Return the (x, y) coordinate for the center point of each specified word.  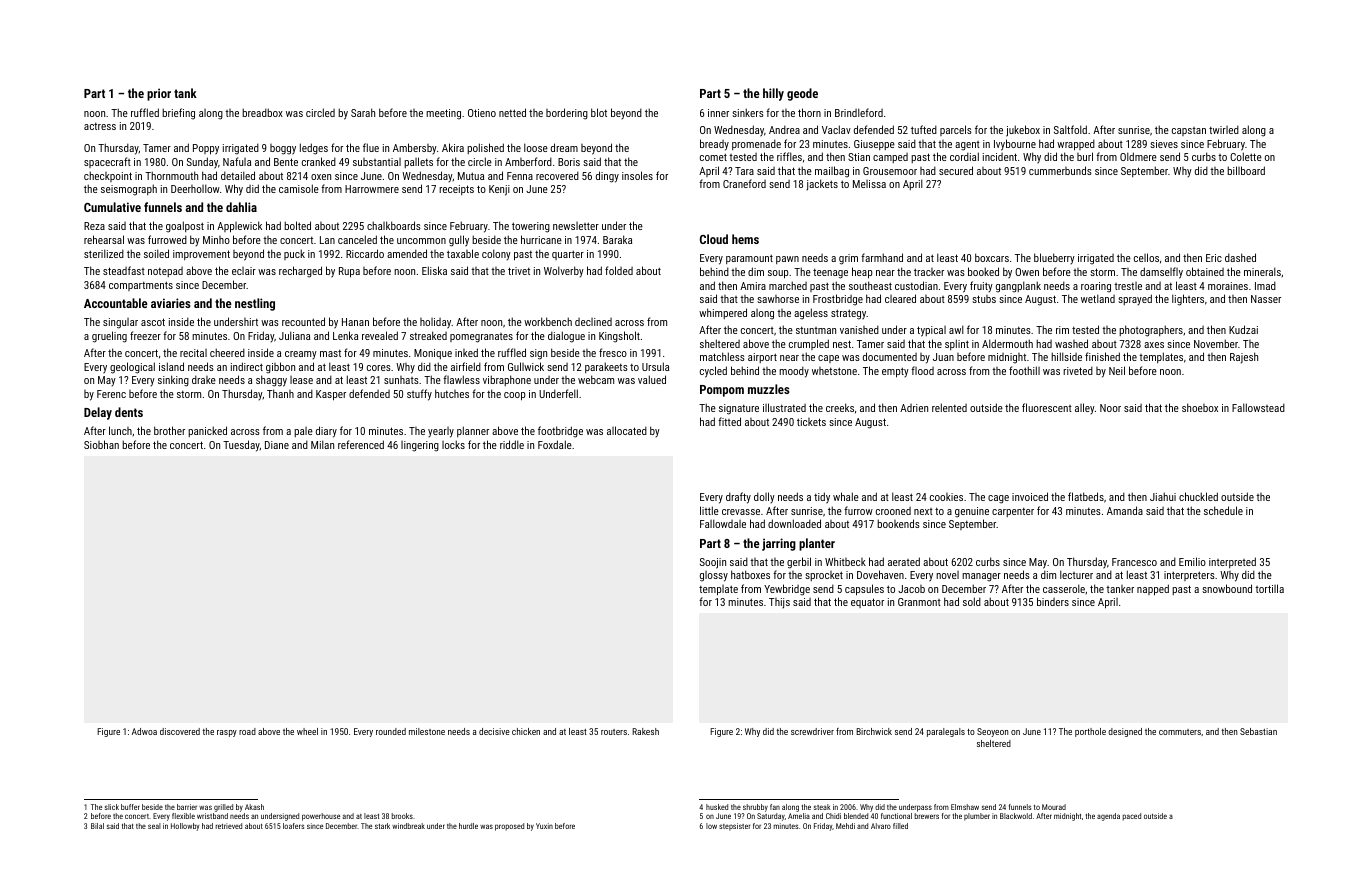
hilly (773, 94)
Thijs (779, 603)
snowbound (1227, 588)
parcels (956, 130)
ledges (314, 149)
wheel (307, 731)
